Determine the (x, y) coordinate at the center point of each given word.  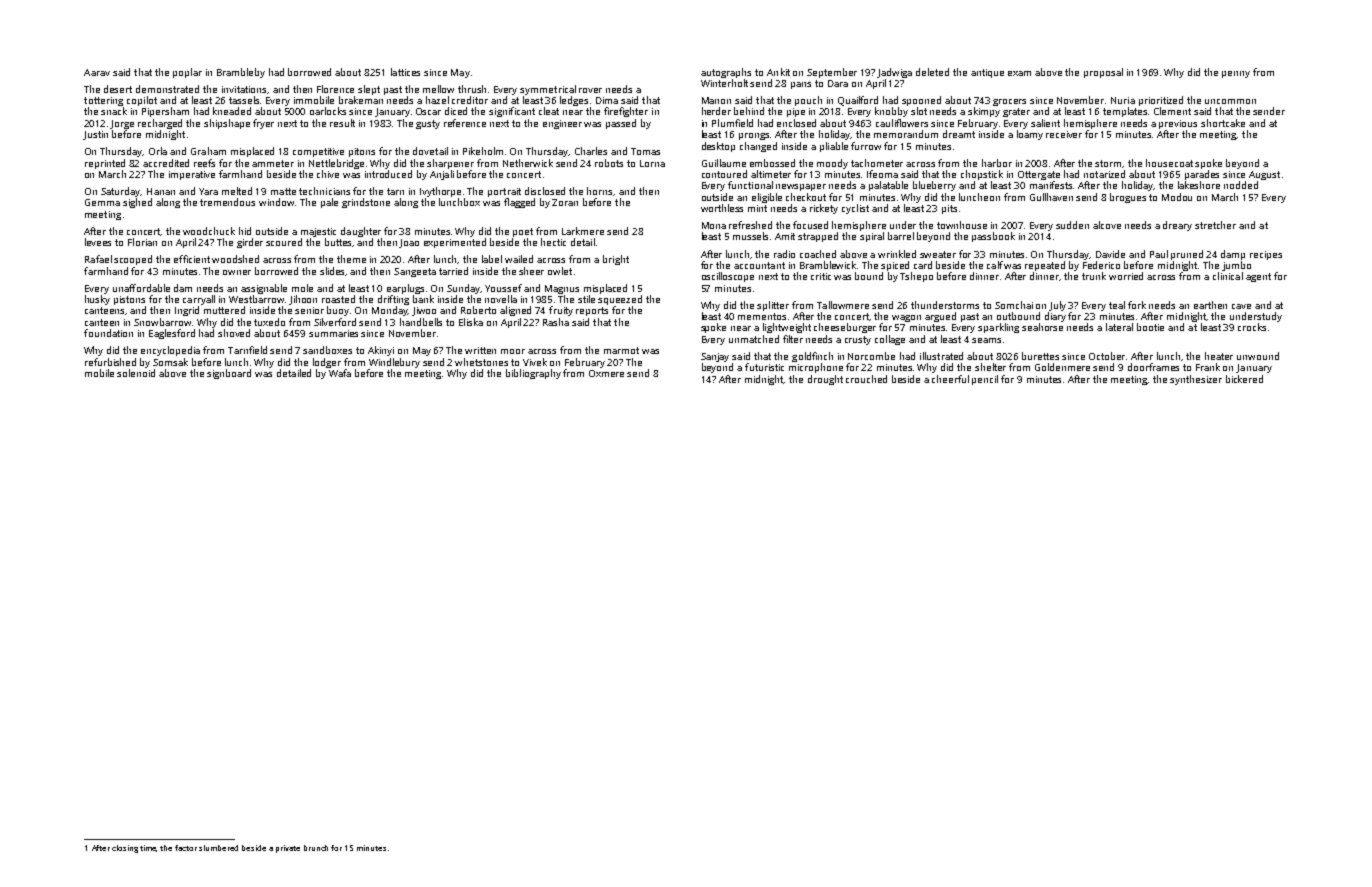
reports (592, 311)
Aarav (97, 72)
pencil (985, 380)
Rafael (98, 259)
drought (825, 380)
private (288, 849)
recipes (1266, 255)
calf (995, 265)
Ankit (778, 72)
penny (1236, 74)
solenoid (136, 373)
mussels (750, 236)
